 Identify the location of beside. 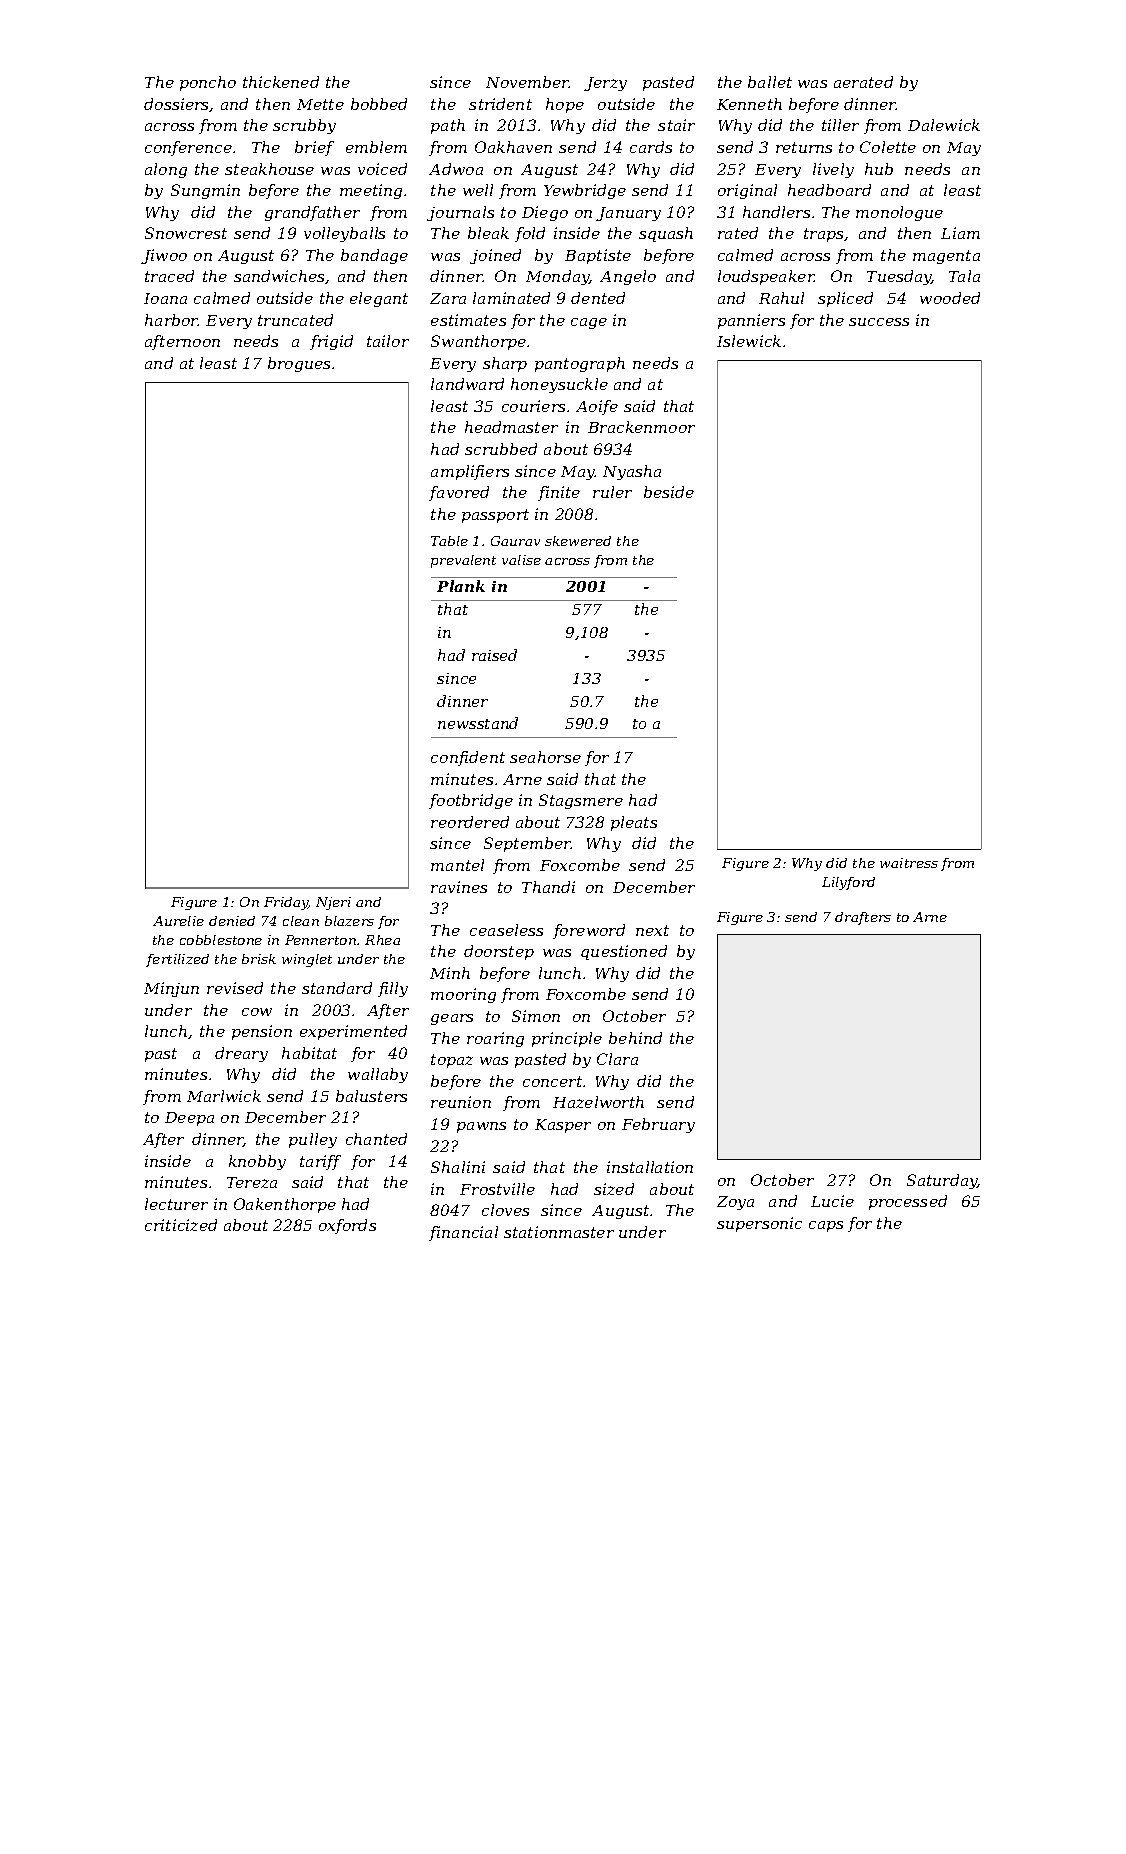
(669, 492).
